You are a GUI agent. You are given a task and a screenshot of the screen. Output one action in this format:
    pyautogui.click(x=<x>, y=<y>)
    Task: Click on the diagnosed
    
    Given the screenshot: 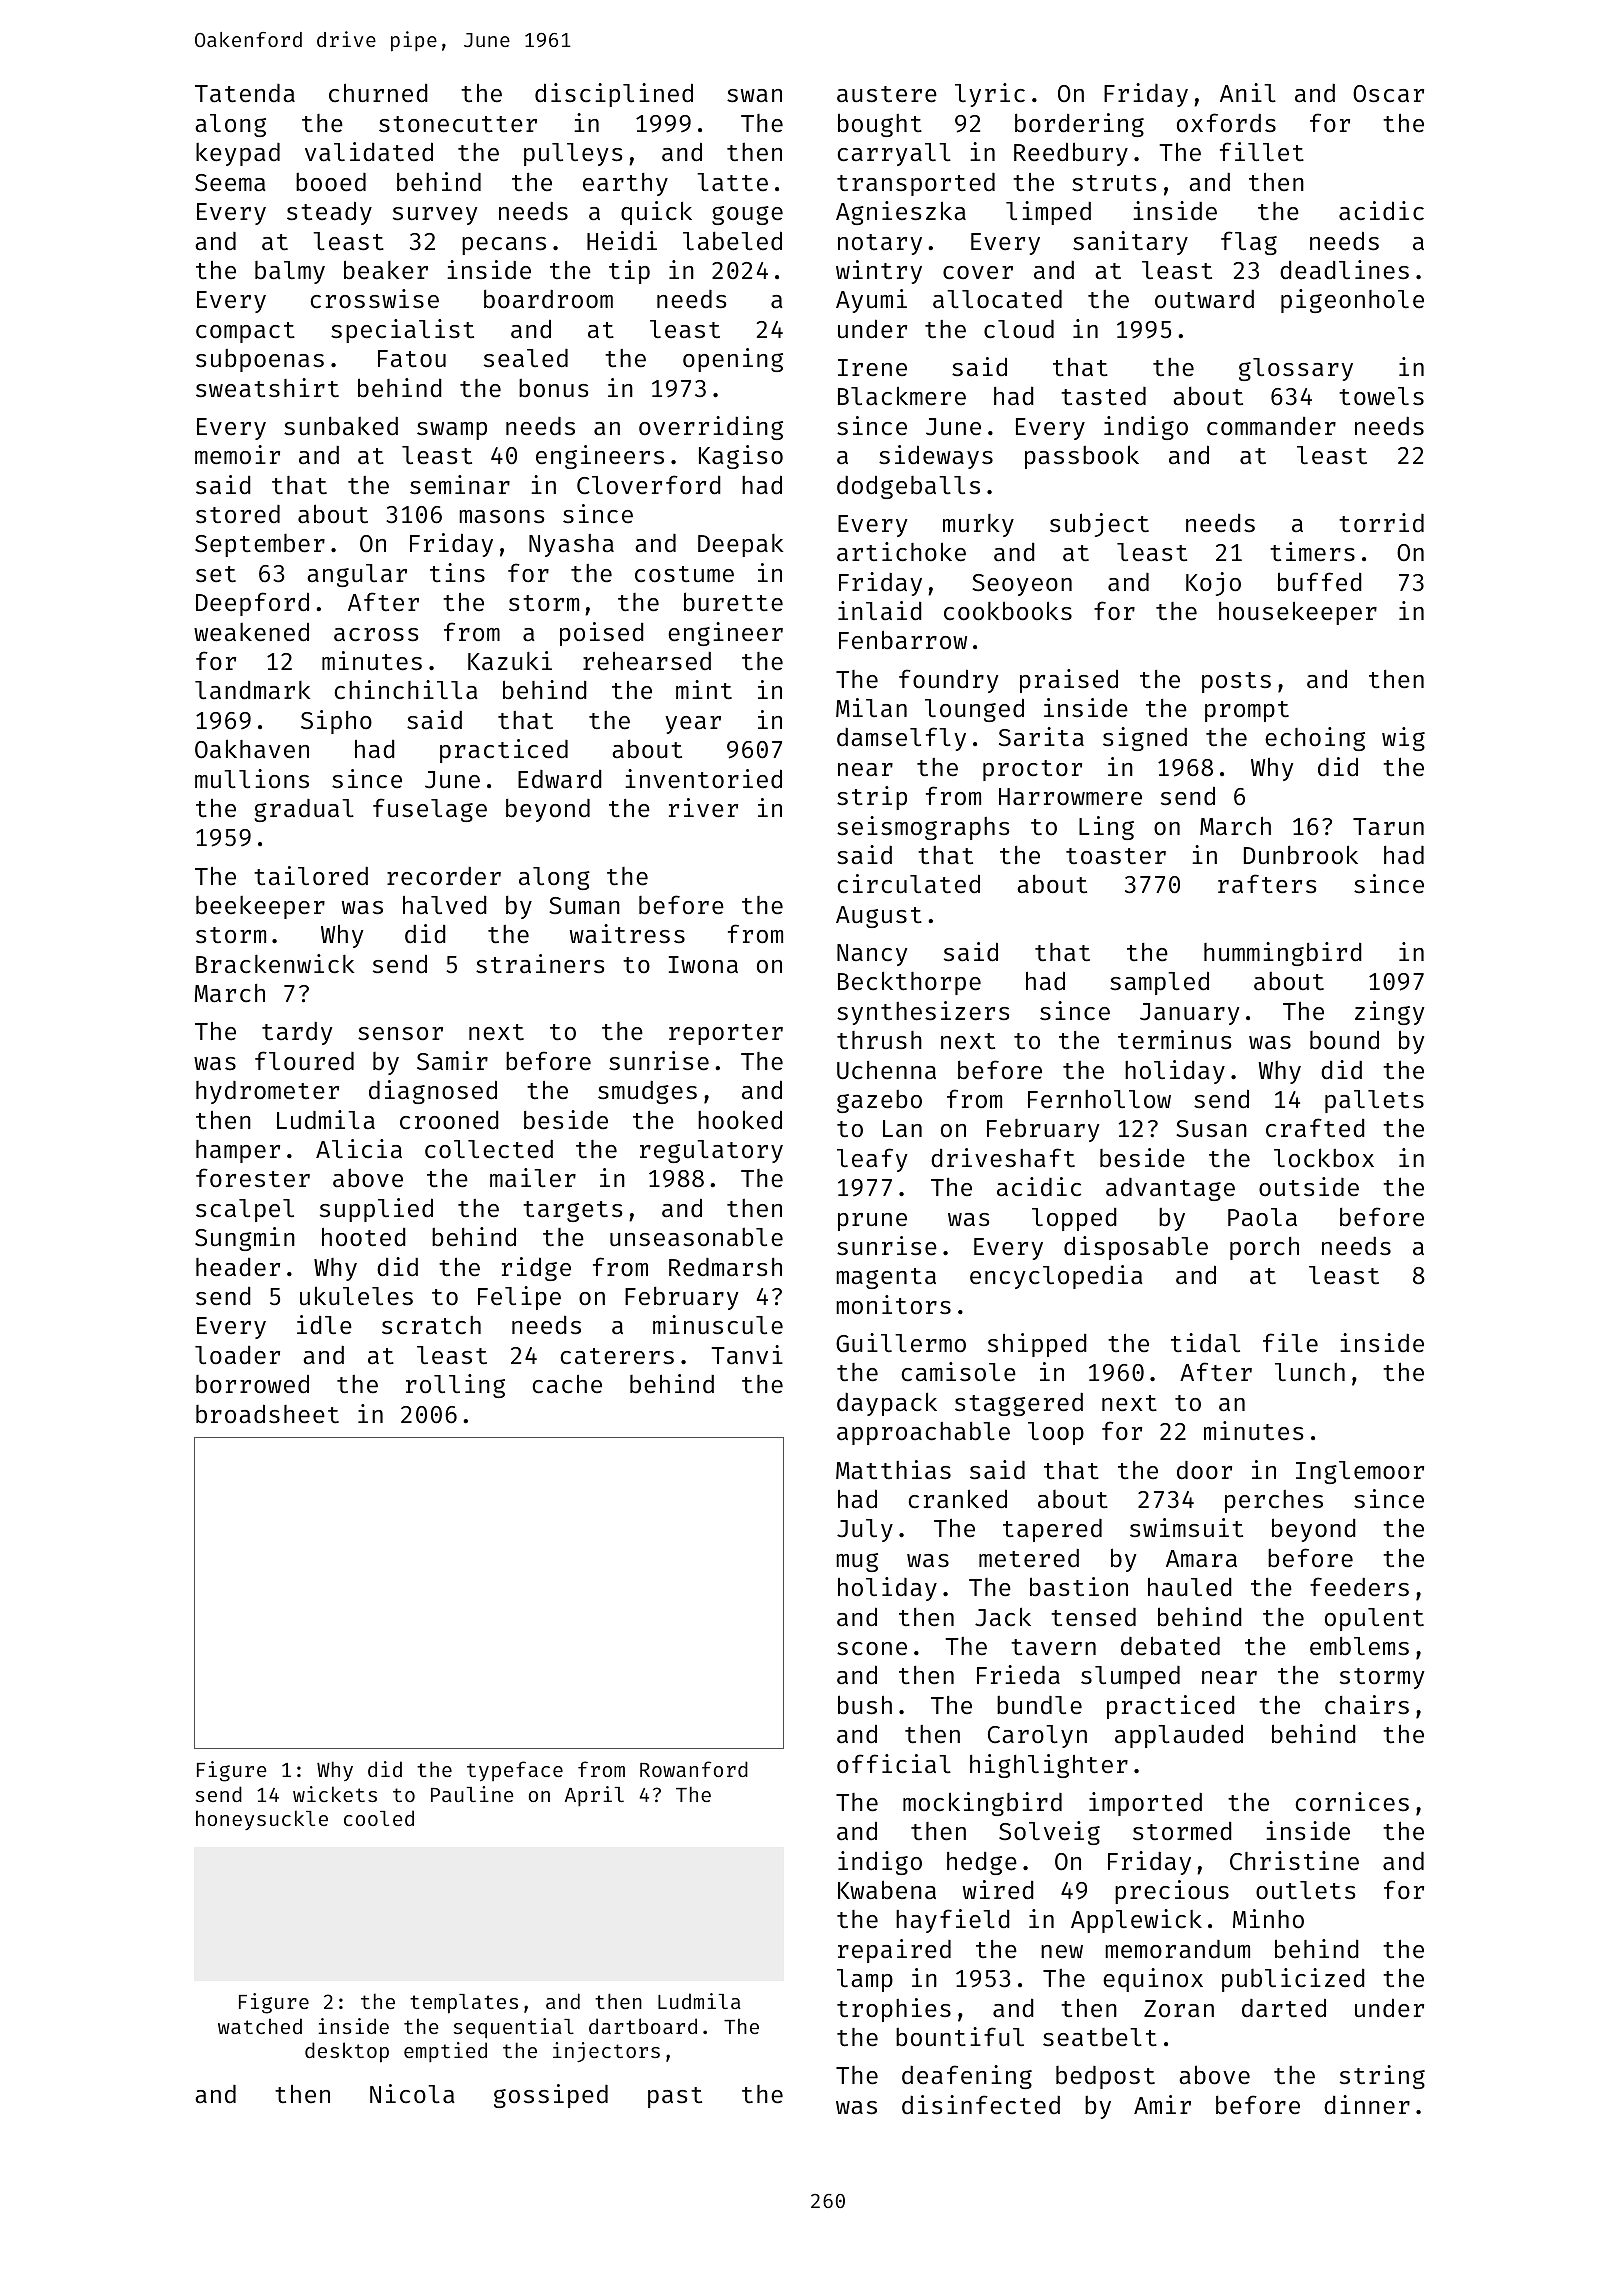 What is the action you would take?
    pyautogui.click(x=433, y=1092)
